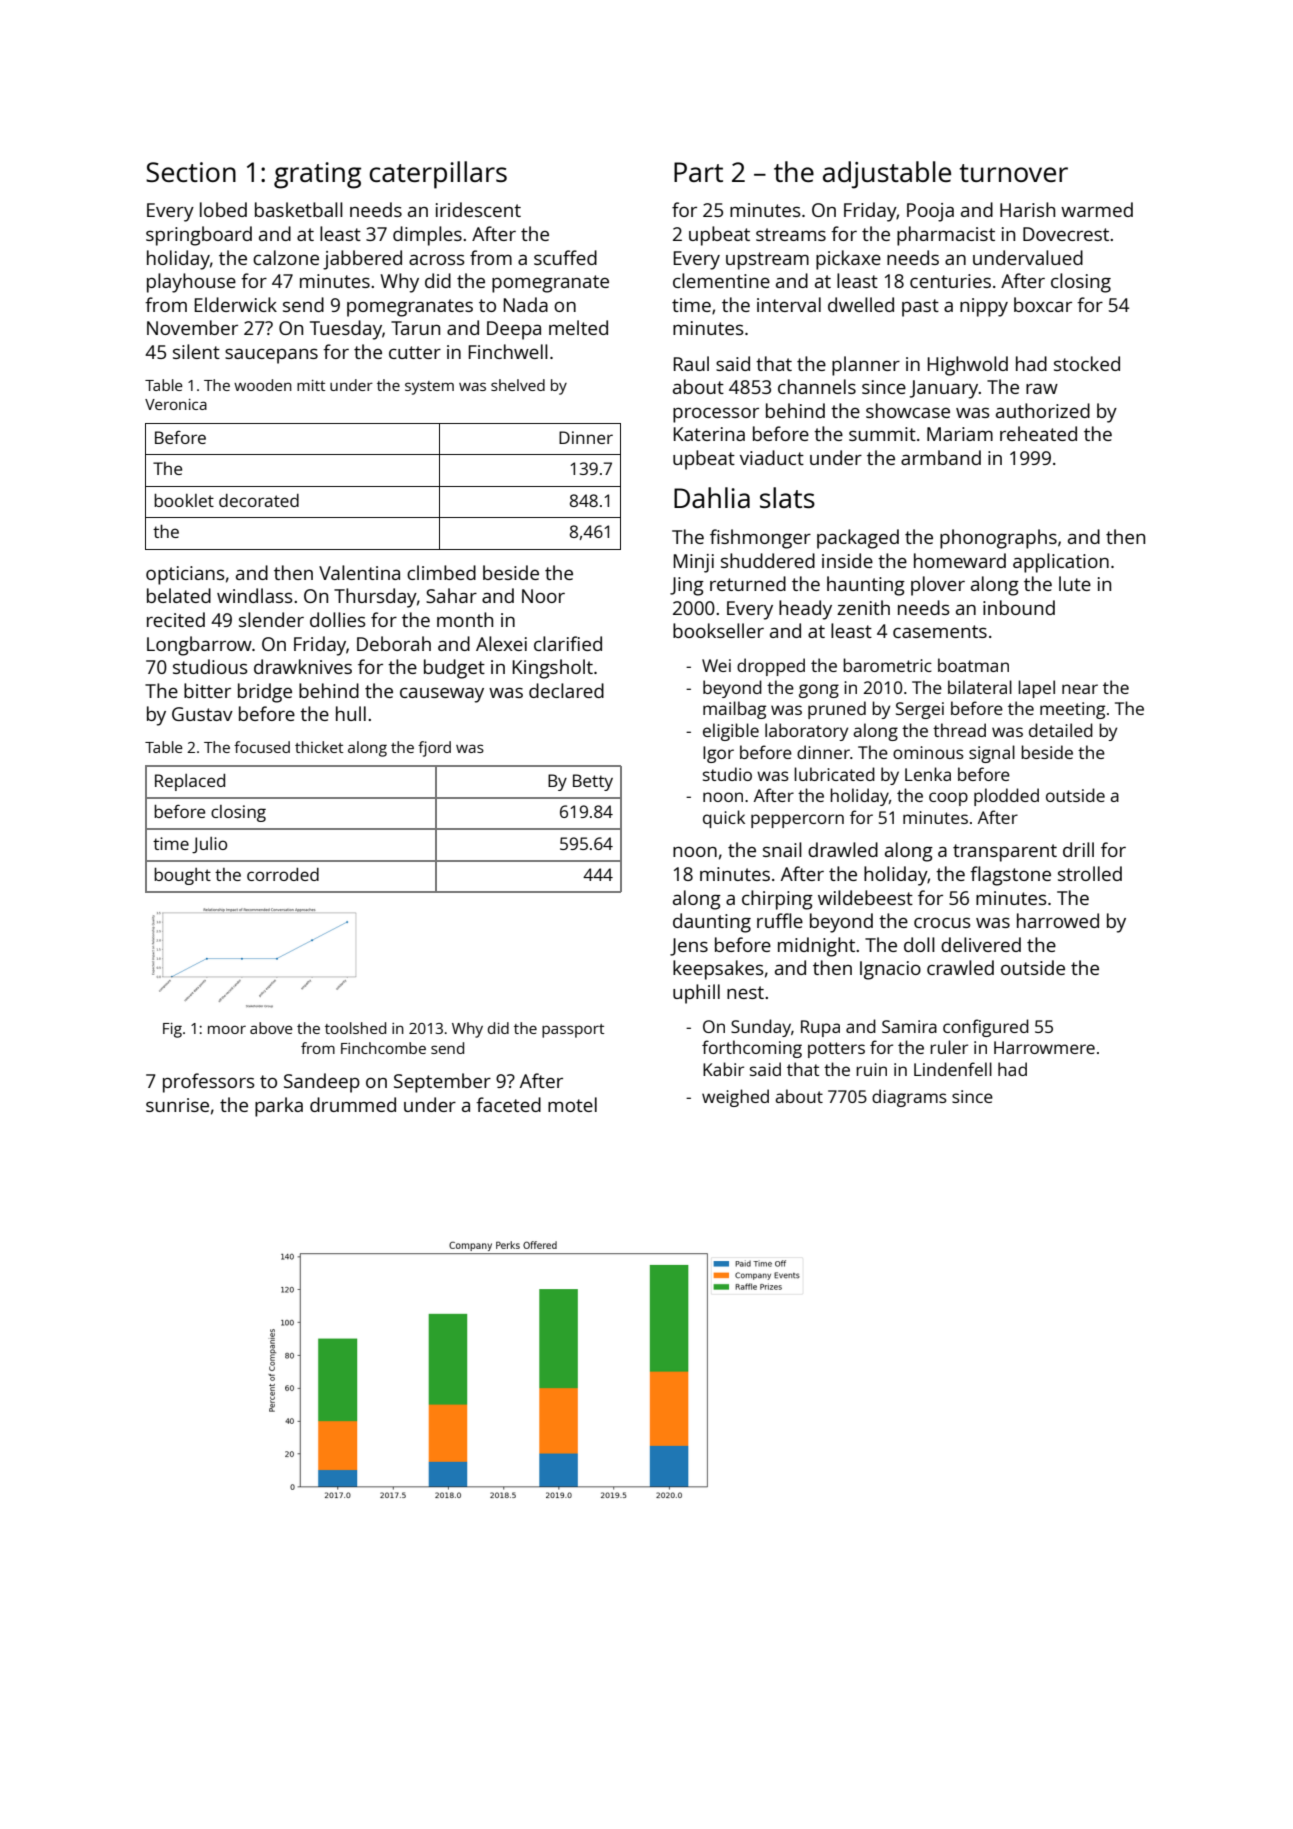 This page has width=1293, height=1829. What do you see at coordinates (789, 304) in the page?
I see `interval` at bounding box center [789, 304].
